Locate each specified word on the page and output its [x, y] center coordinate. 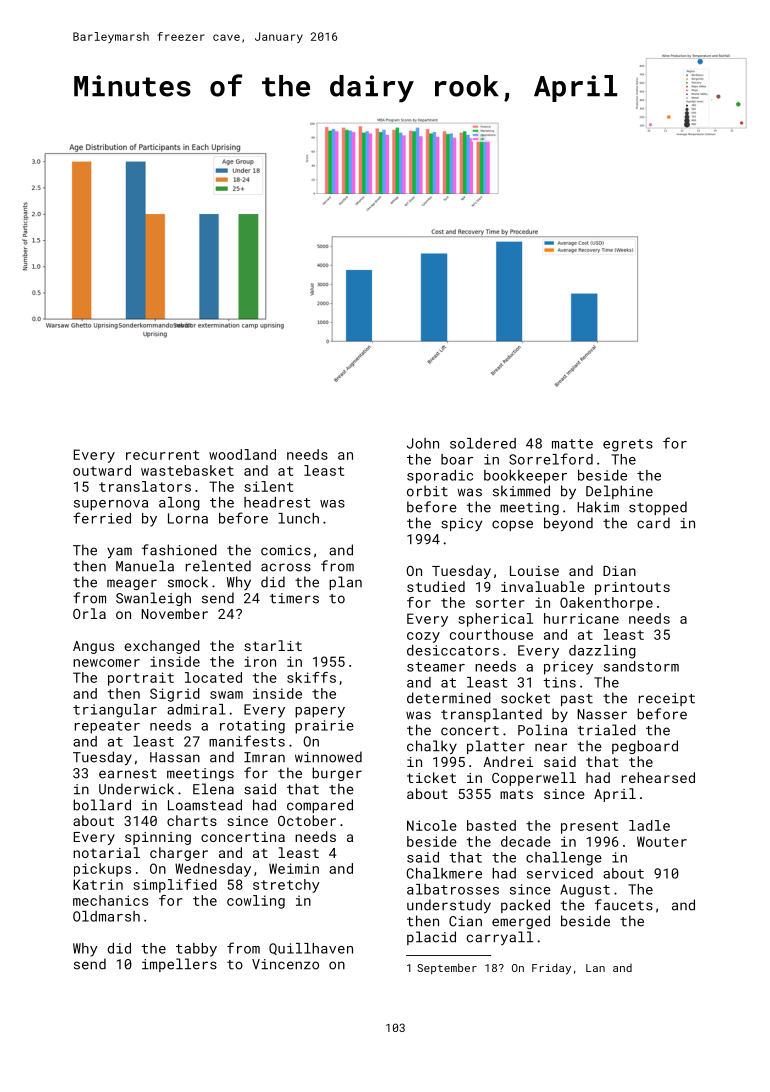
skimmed [521, 491]
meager [132, 584]
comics [286, 550]
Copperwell [534, 779]
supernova [111, 505]
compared [320, 806]
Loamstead [205, 805]
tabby [196, 950]
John [423, 443]
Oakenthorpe [606, 604]
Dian [619, 571]
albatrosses [453, 889]
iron [260, 661]
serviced [560, 873]
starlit [273, 645]
